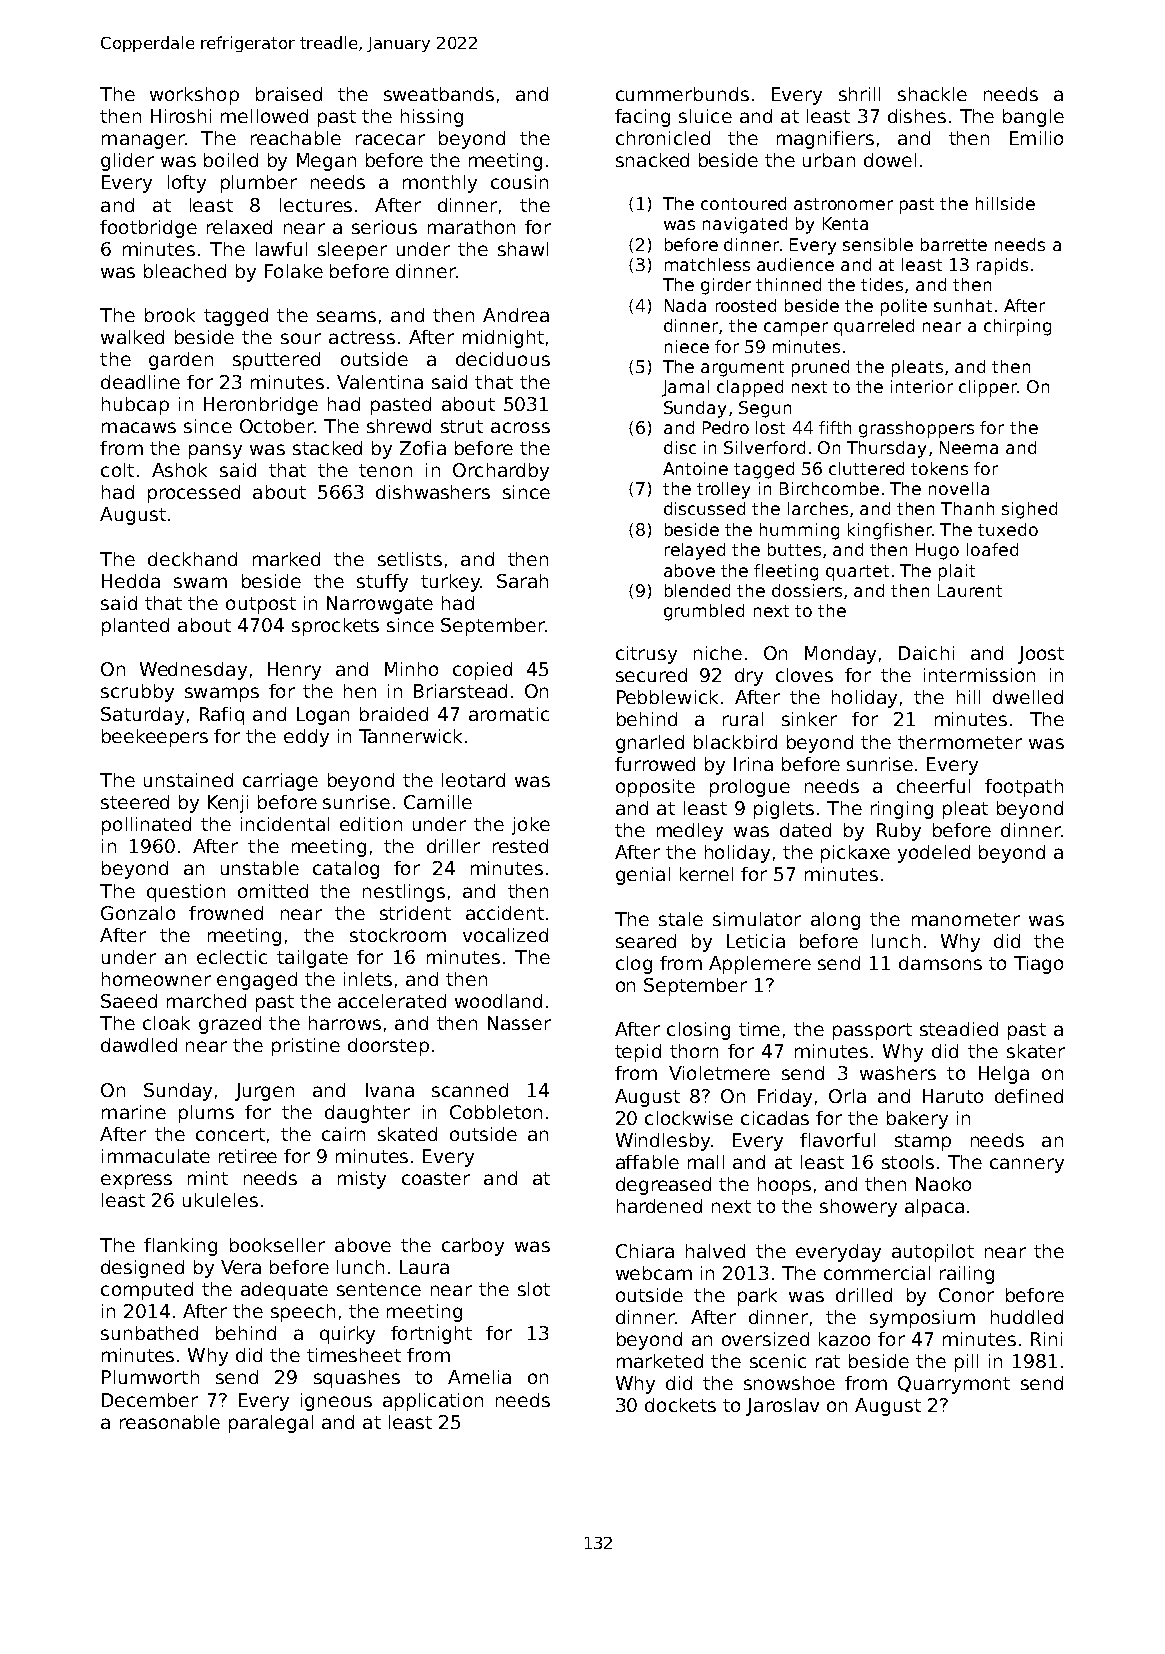 The width and height of the screenshot is (1165, 1654). What do you see at coordinates (660, 1361) in the screenshot?
I see `marketed` at bounding box center [660, 1361].
